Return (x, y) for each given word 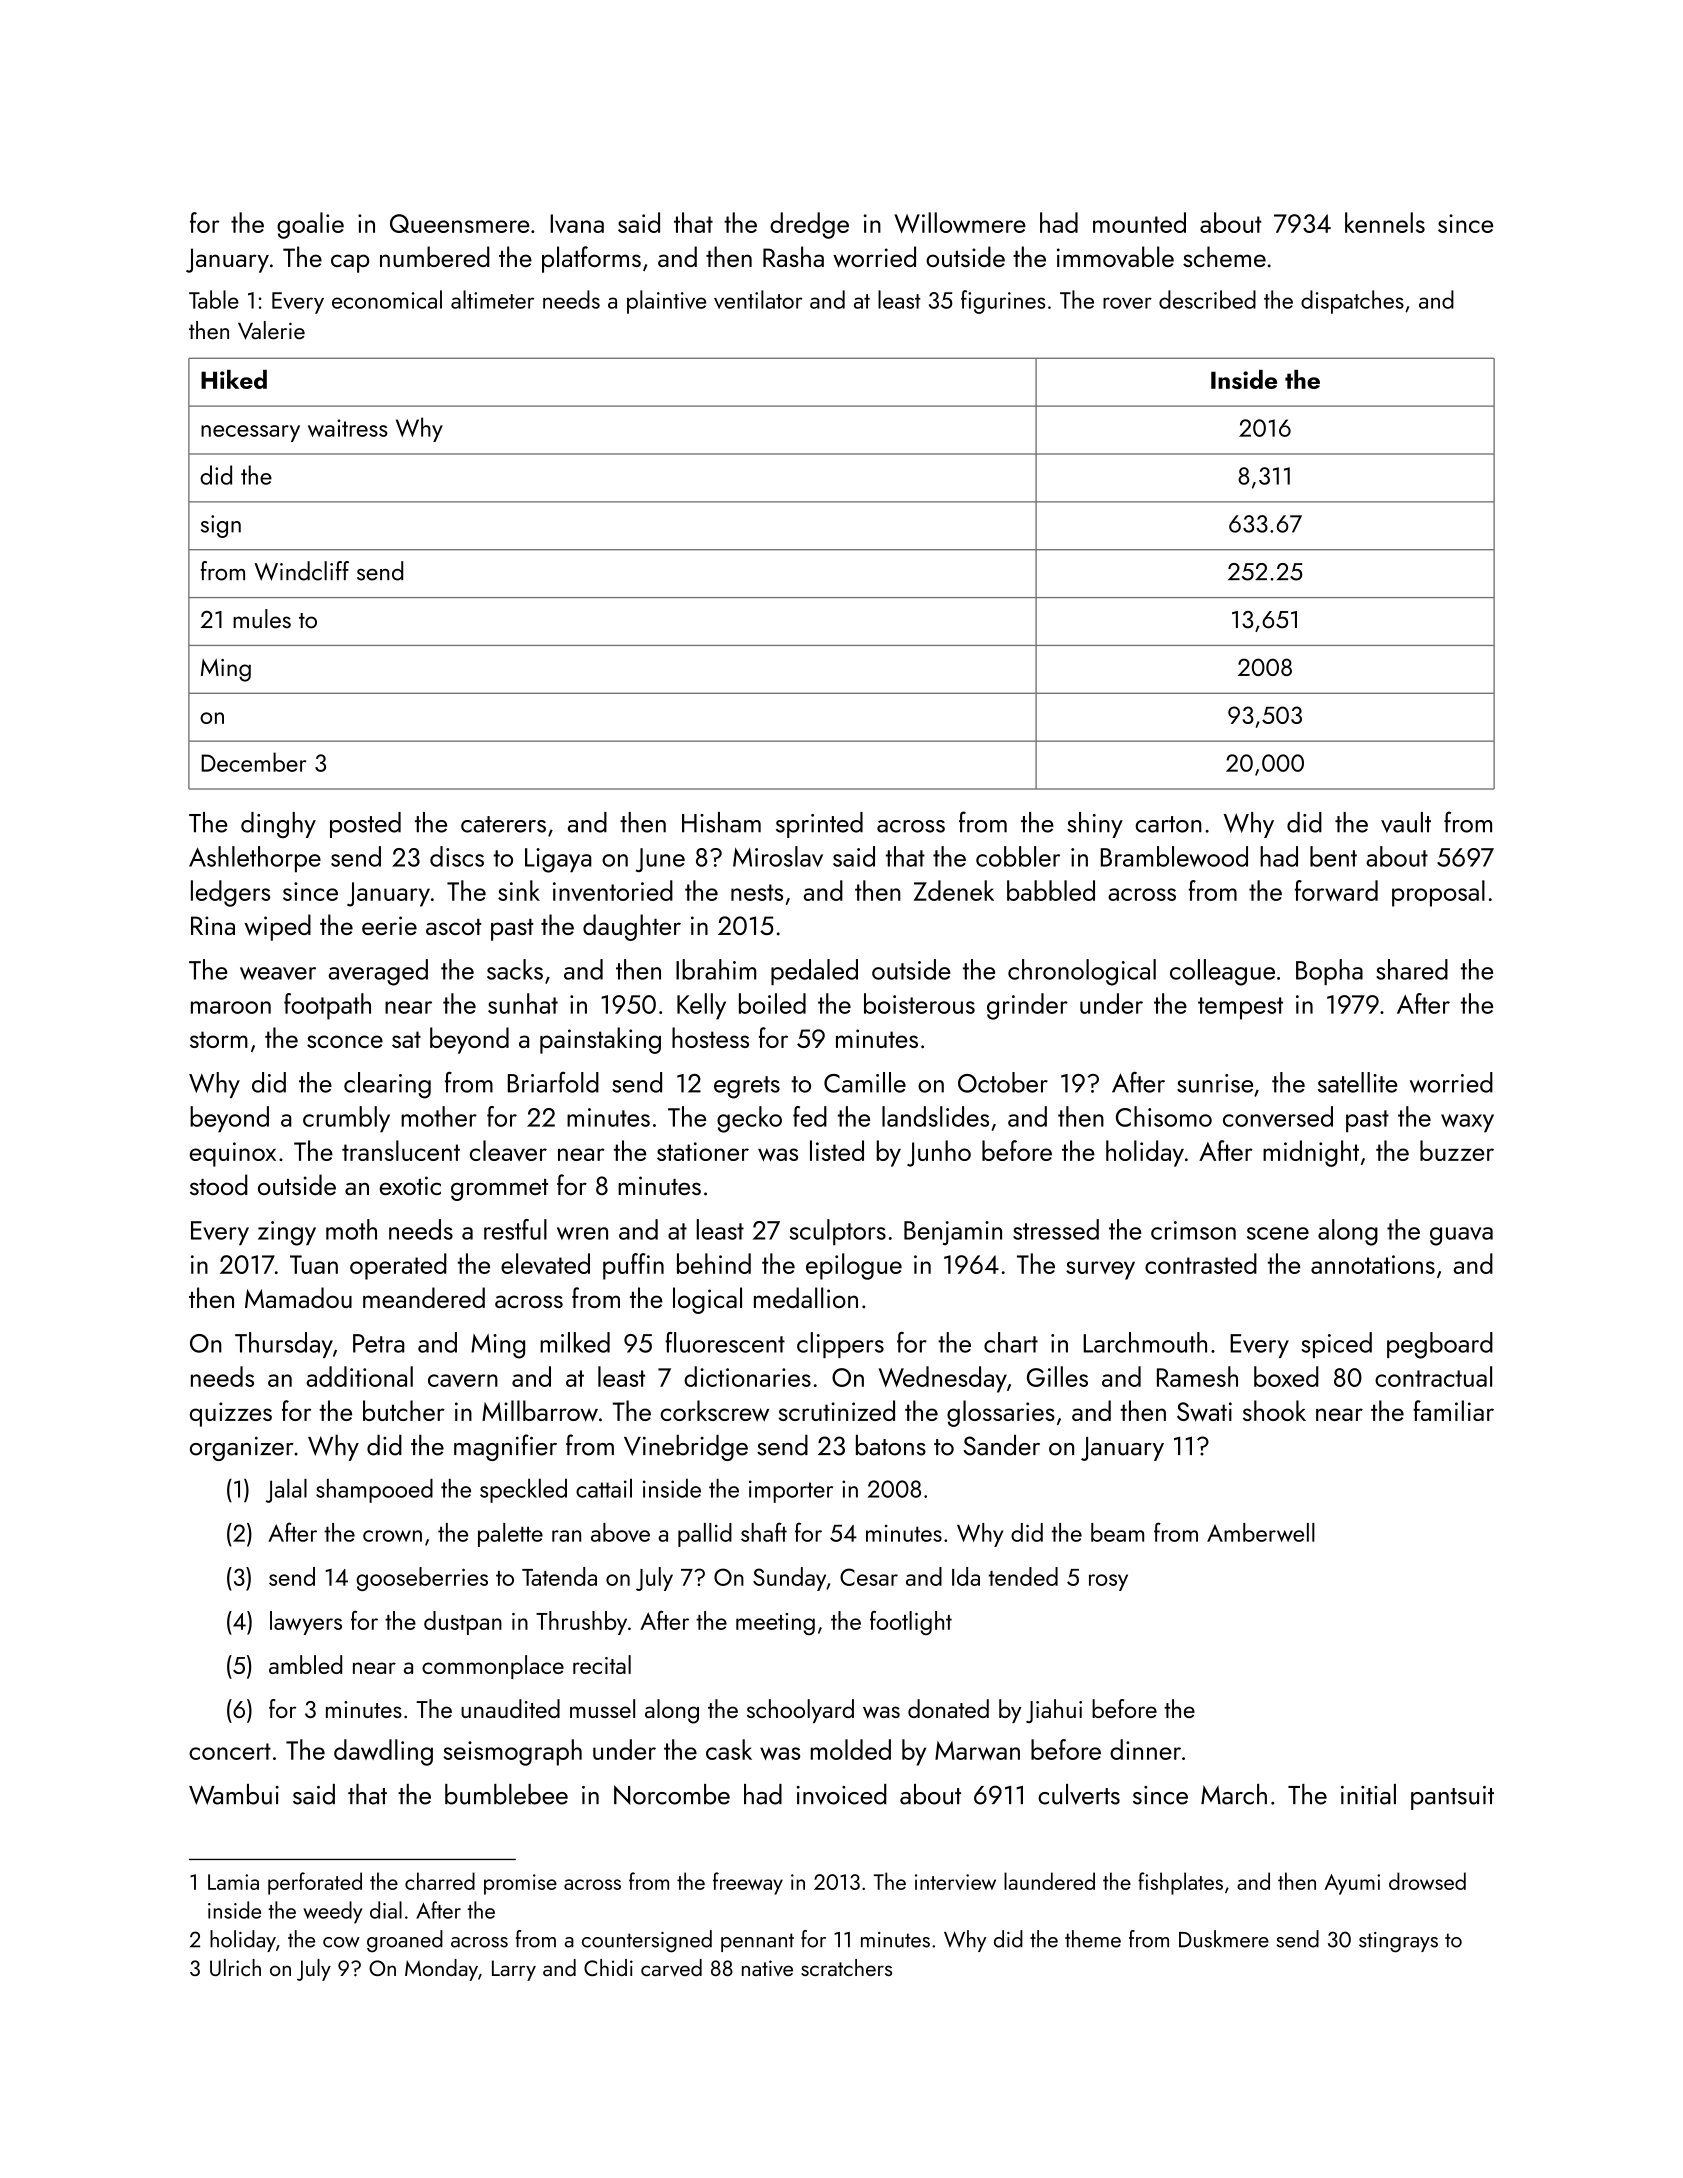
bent (1333, 856)
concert (230, 1751)
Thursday (284, 1345)
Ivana (577, 223)
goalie (310, 225)
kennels (1385, 222)
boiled (772, 1003)
